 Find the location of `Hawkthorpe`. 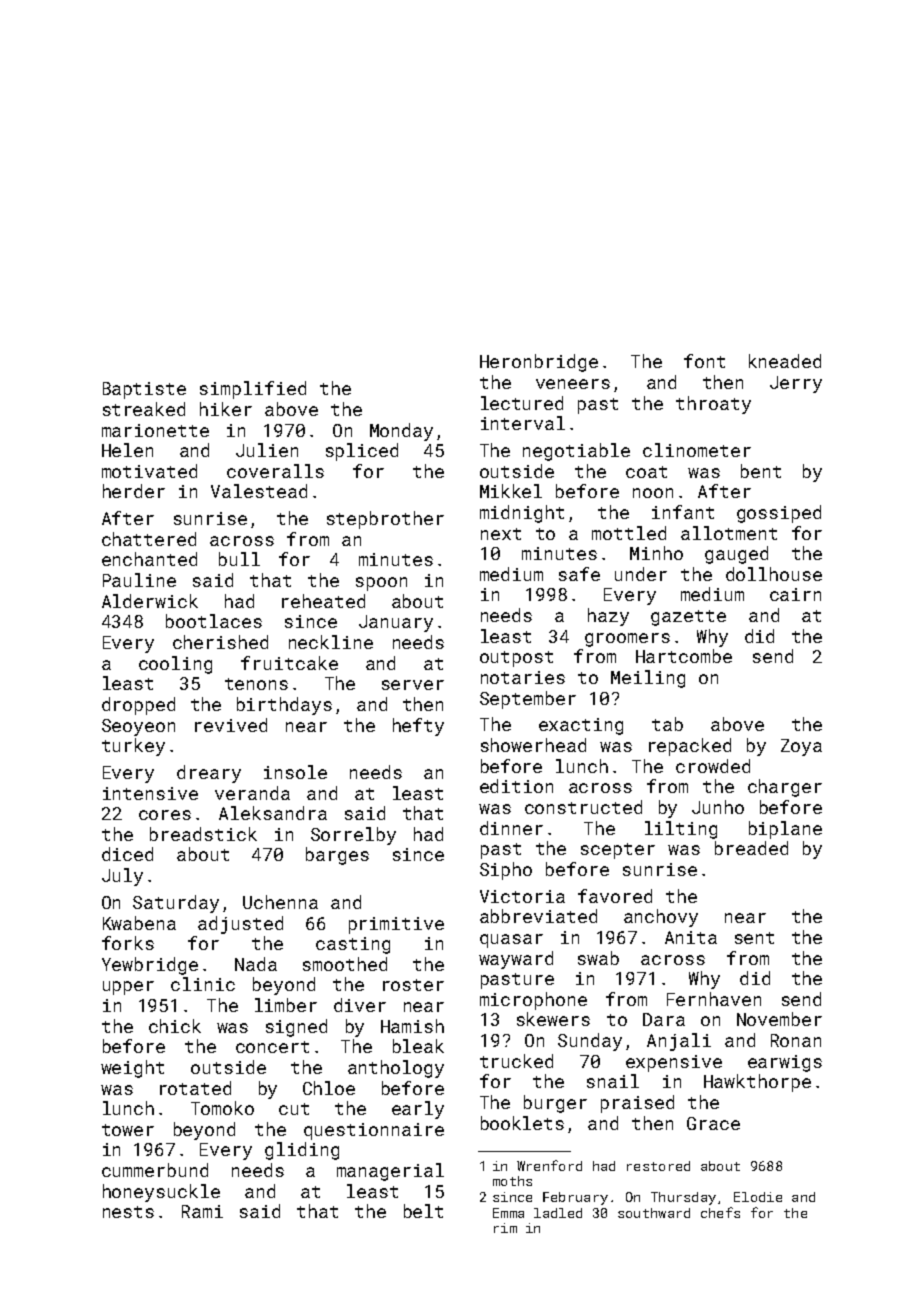

Hawkthorpe is located at coordinates (757, 1083).
